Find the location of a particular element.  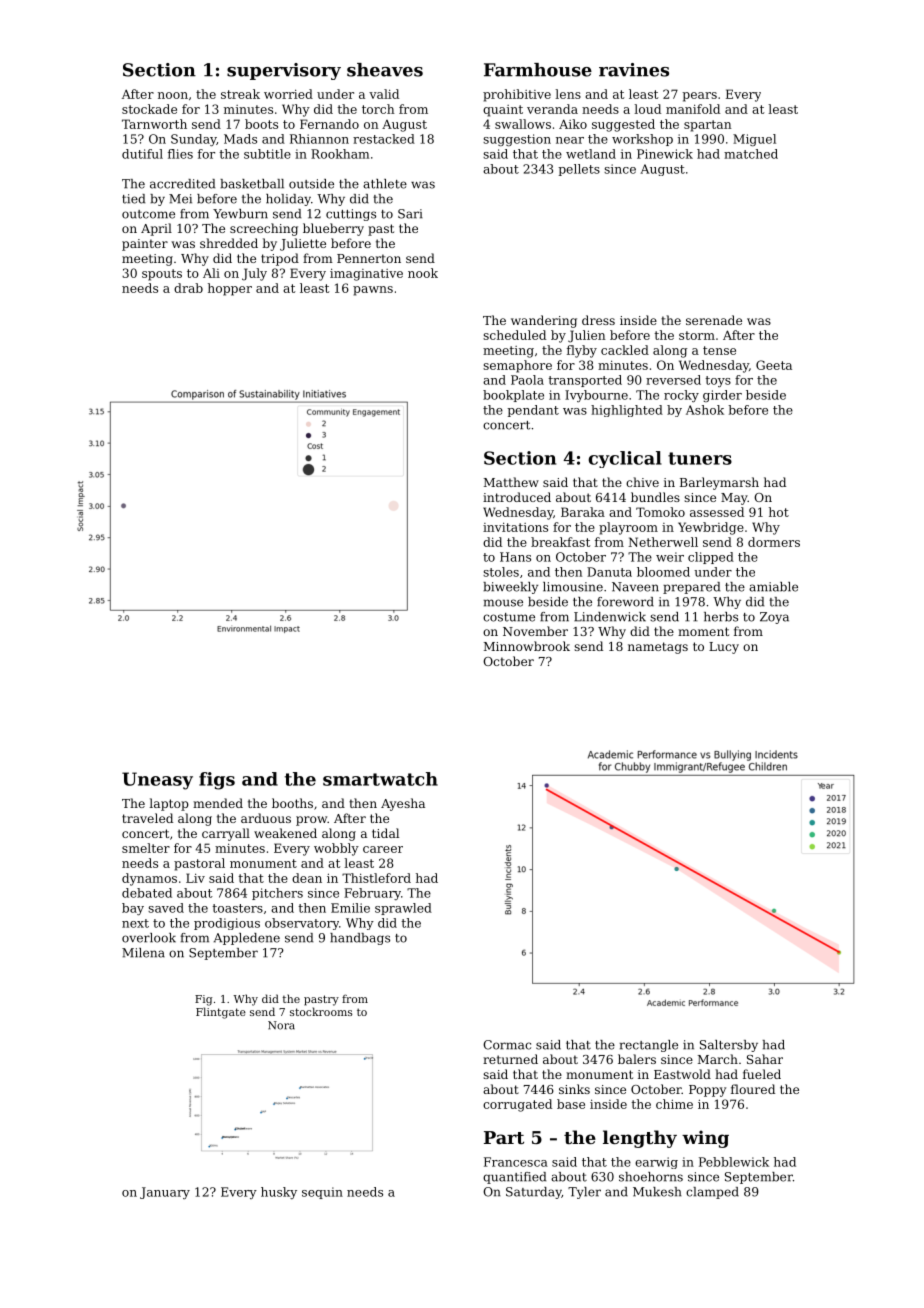

sprawled is located at coordinates (403, 909).
